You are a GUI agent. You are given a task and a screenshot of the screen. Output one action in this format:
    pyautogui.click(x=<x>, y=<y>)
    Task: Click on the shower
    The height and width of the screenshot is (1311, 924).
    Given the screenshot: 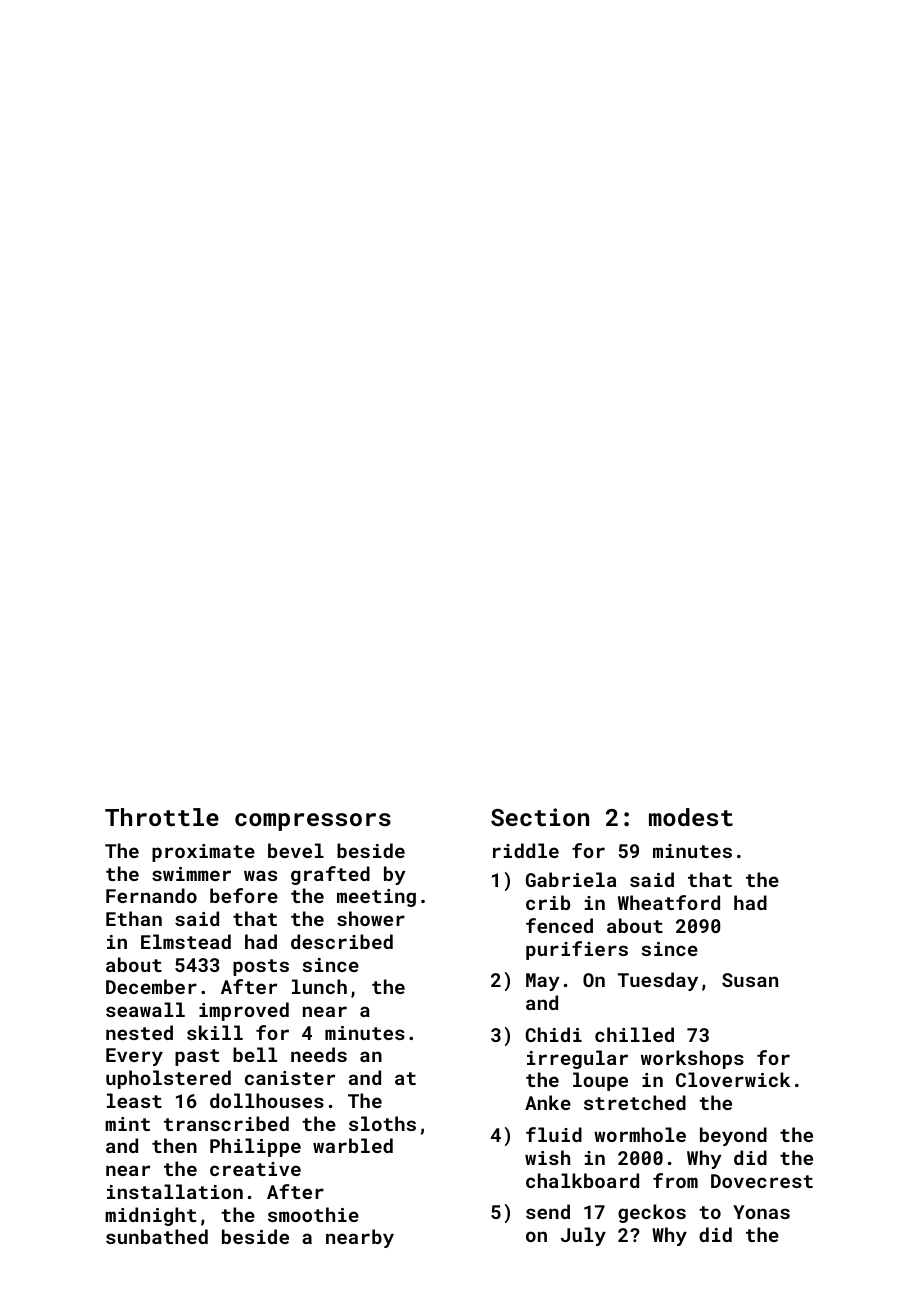 What is the action you would take?
    pyautogui.click(x=371, y=918)
